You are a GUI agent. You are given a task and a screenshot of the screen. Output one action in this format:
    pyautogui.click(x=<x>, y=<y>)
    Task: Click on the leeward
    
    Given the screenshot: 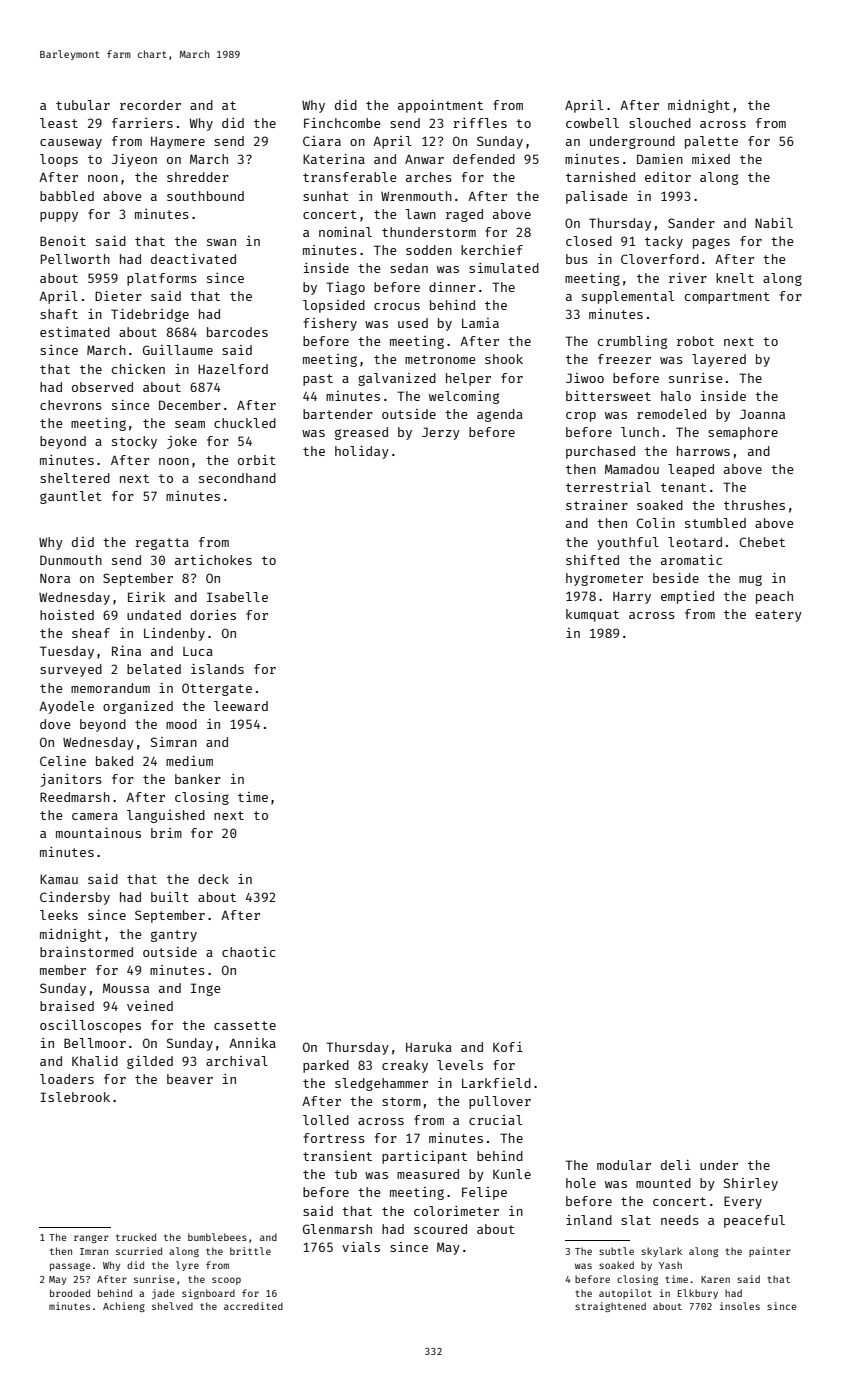 What is the action you would take?
    pyautogui.click(x=241, y=706)
